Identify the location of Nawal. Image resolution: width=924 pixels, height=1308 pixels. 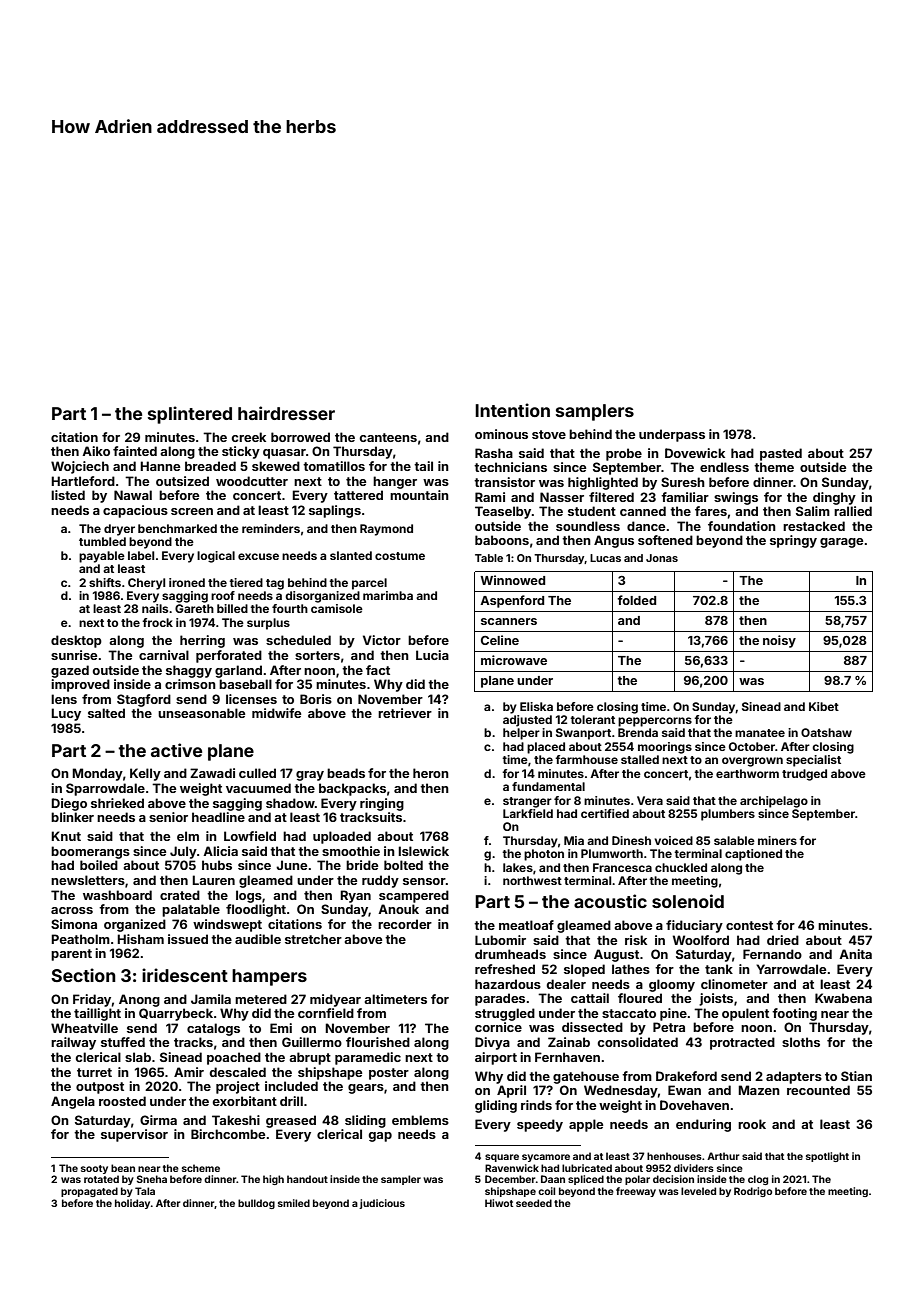
(133, 495).
